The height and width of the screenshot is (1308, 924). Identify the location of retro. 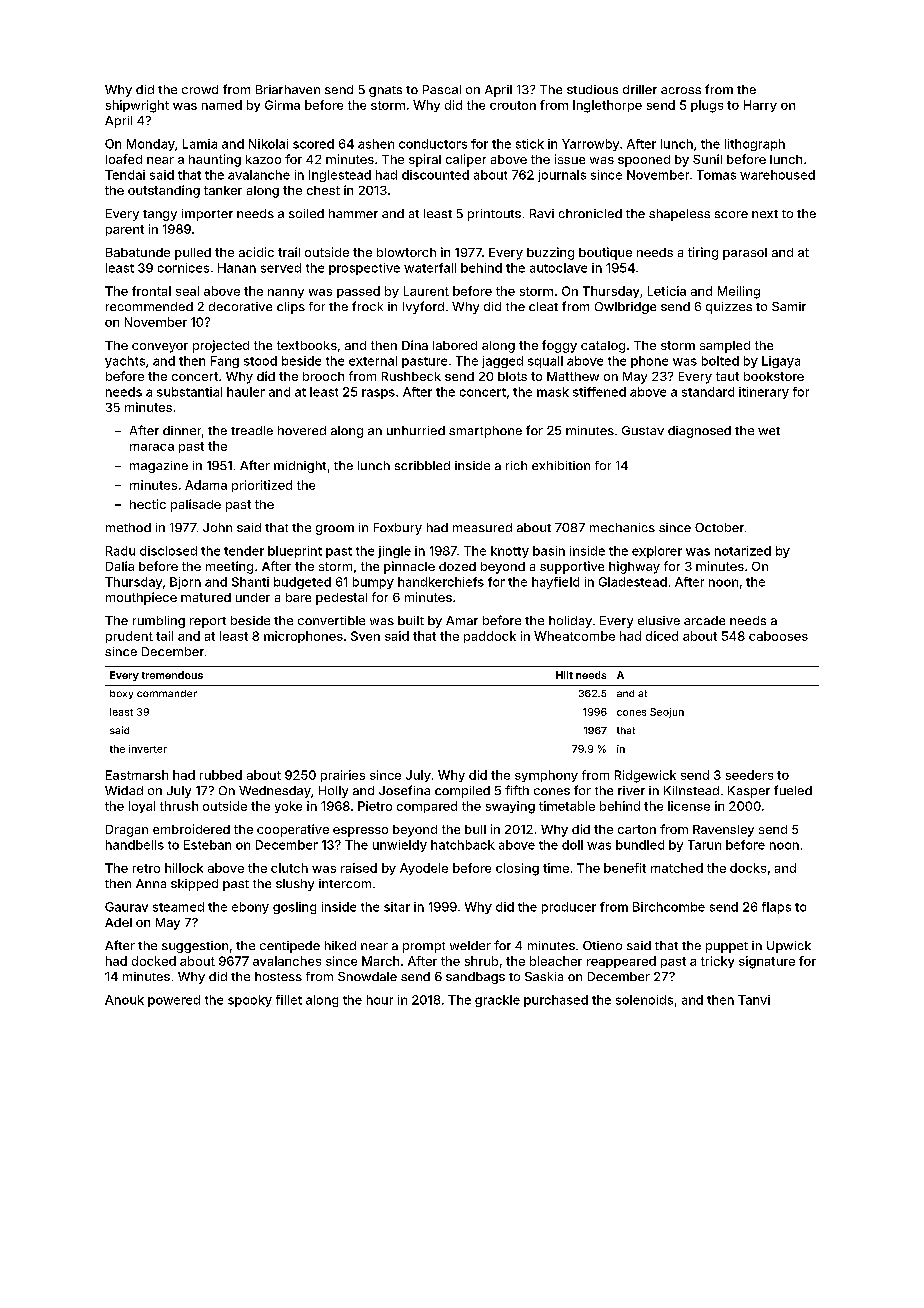
(146, 868).
